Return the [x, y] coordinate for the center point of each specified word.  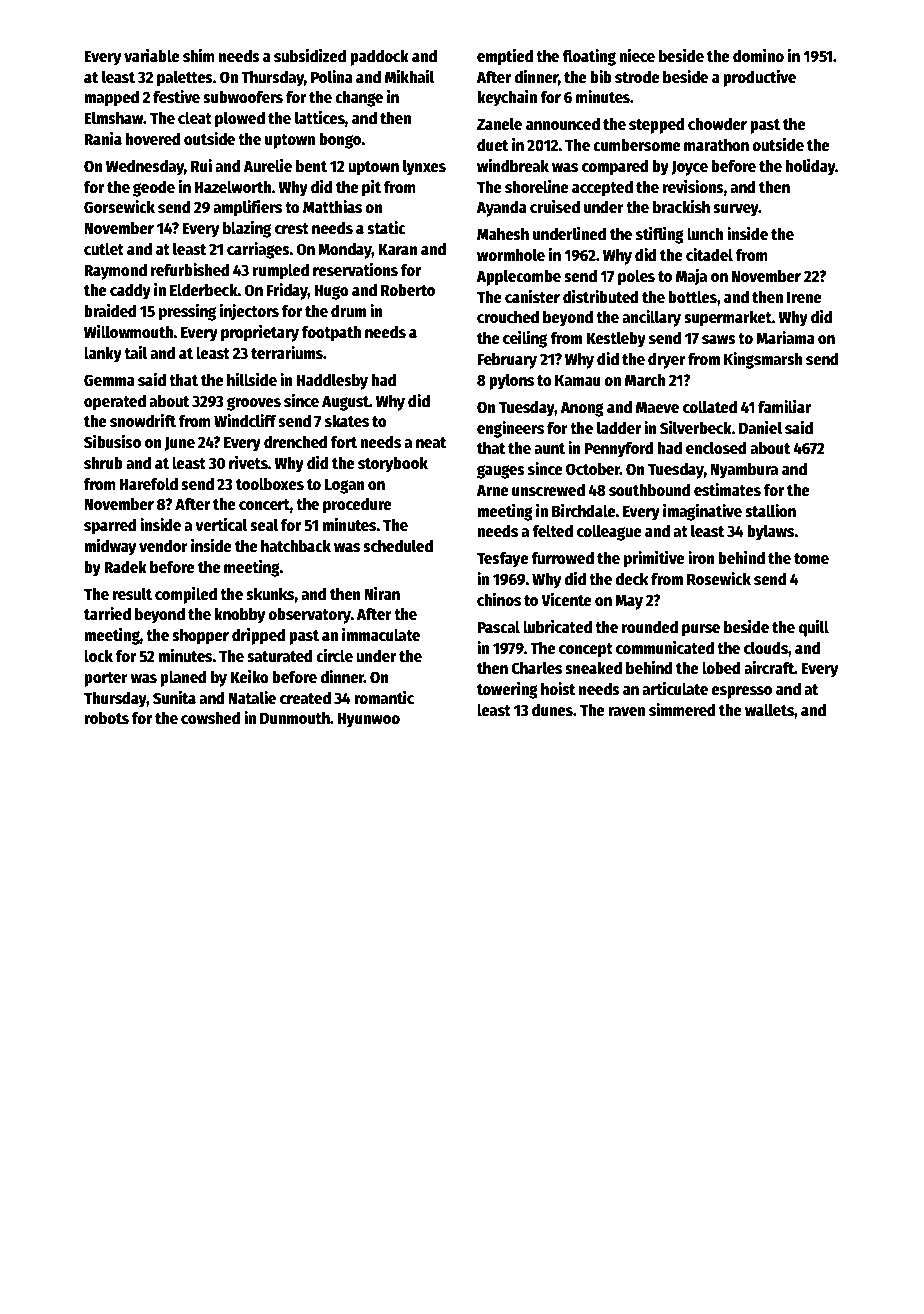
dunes [552, 710]
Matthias [332, 206]
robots [106, 718]
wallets [769, 709]
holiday [810, 167]
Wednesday [145, 168]
